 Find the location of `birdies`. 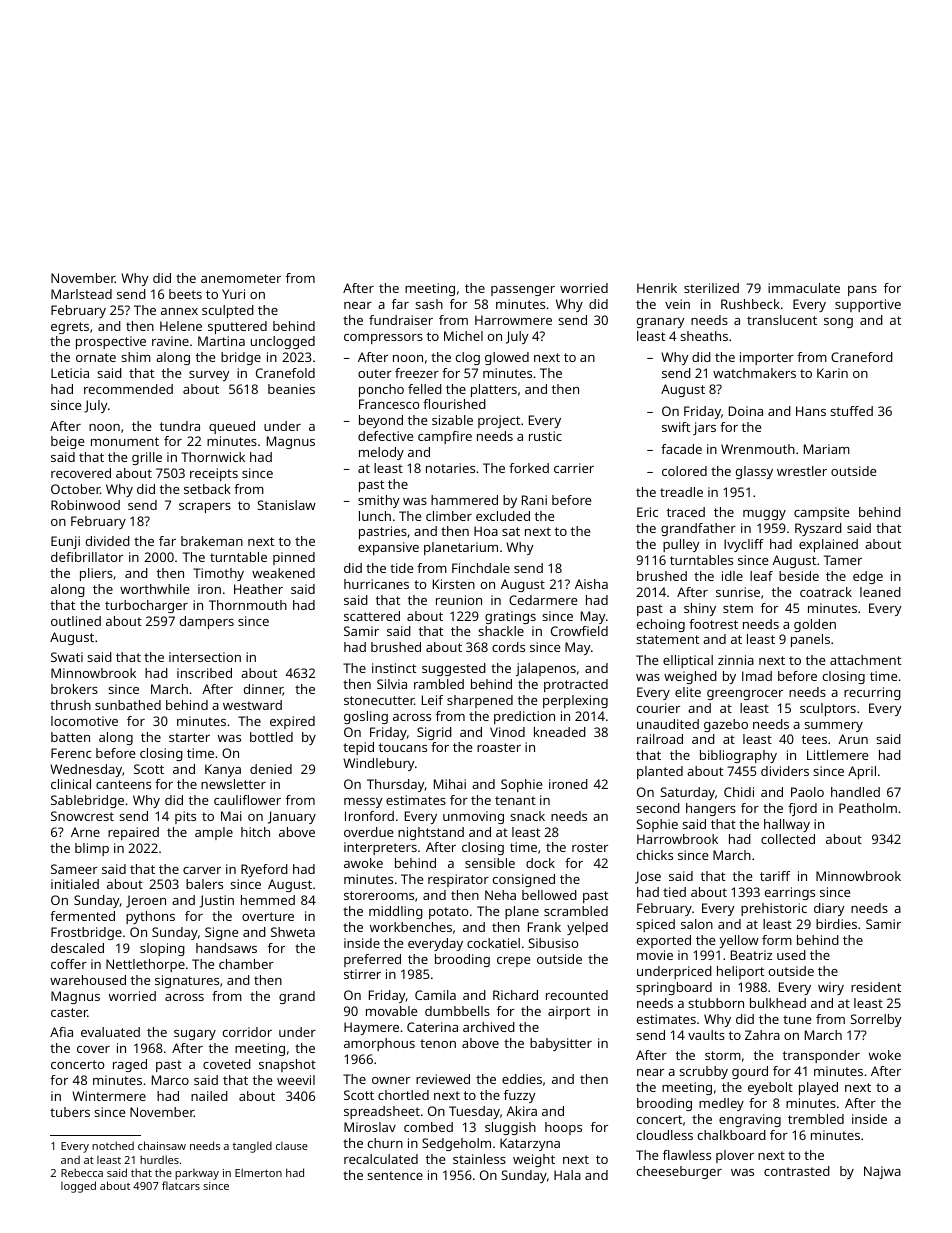

birdies is located at coordinates (836, 924).
